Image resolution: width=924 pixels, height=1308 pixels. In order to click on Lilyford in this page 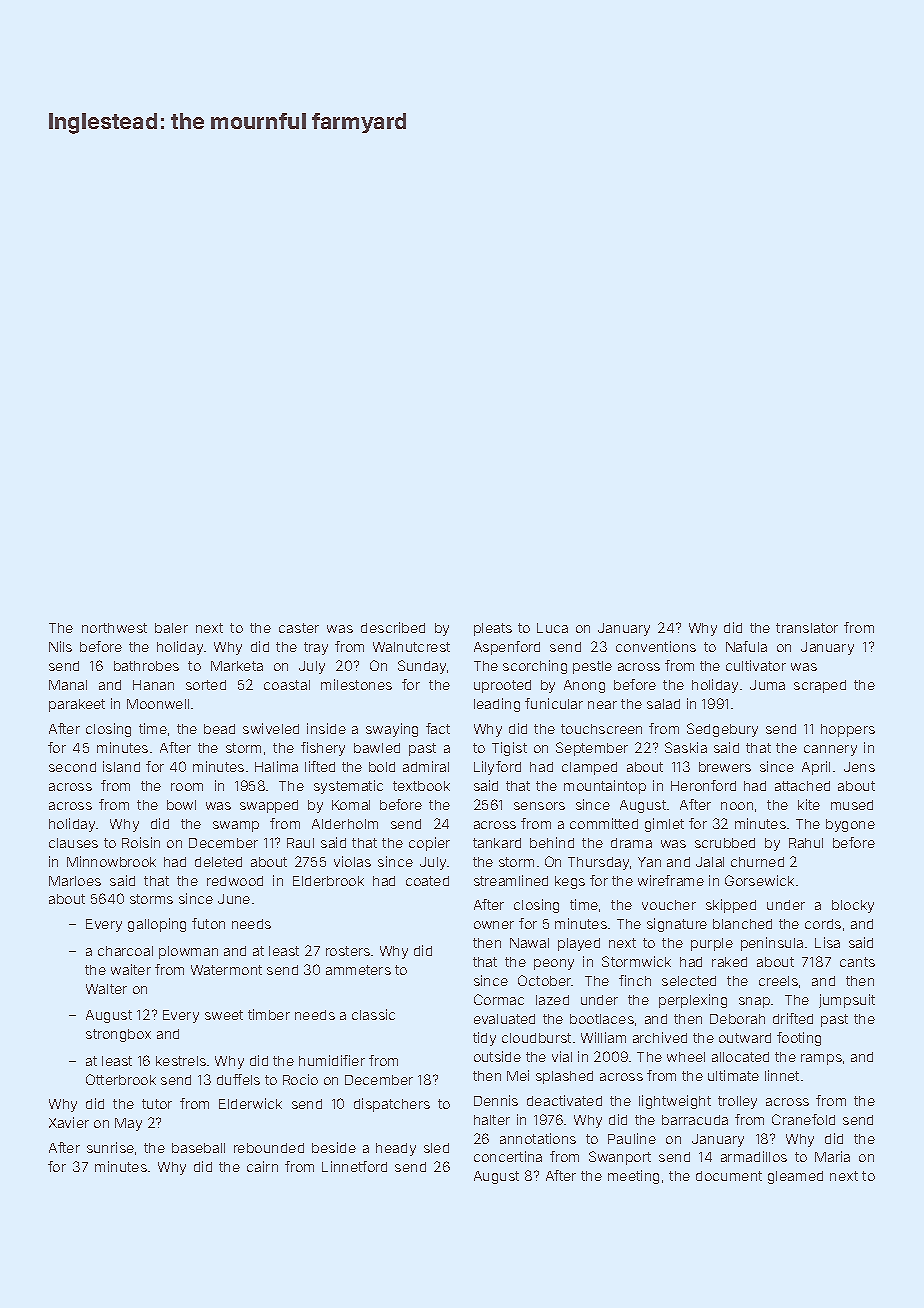, I will do `click(497, 768)`.
